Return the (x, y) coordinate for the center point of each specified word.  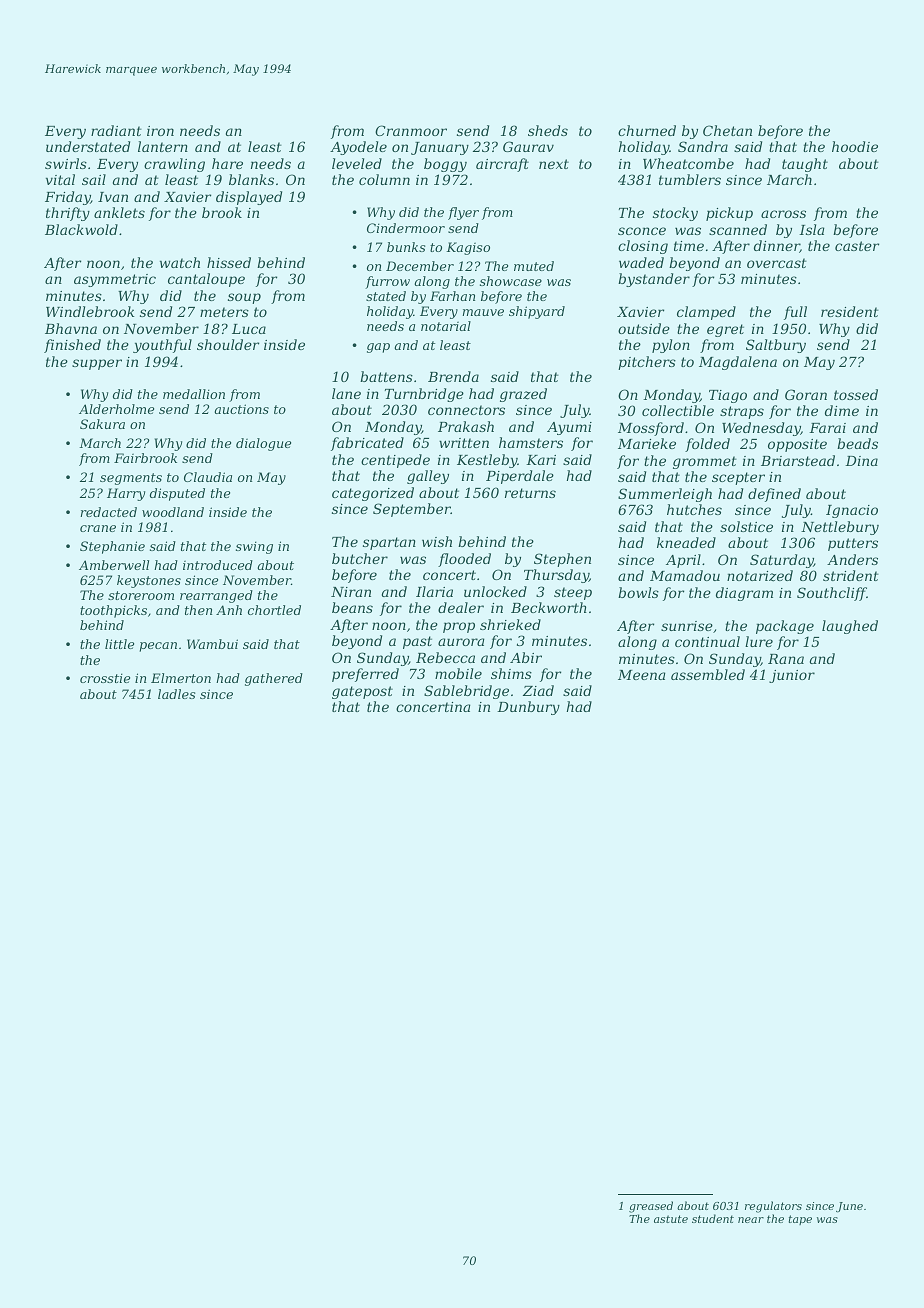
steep (573, 593)
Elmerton (181, 678)
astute (671, 1219)
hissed (229, 262)
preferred (365, 675)
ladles (176, 694)
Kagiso (468, 248)
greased (651, 1207)
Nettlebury (840, 528)
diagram (744, 594)
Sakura (102, 424)
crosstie (105, 678)
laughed (850, 627)
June (849, 1207)
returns (530, 493)
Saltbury (776, 346)
